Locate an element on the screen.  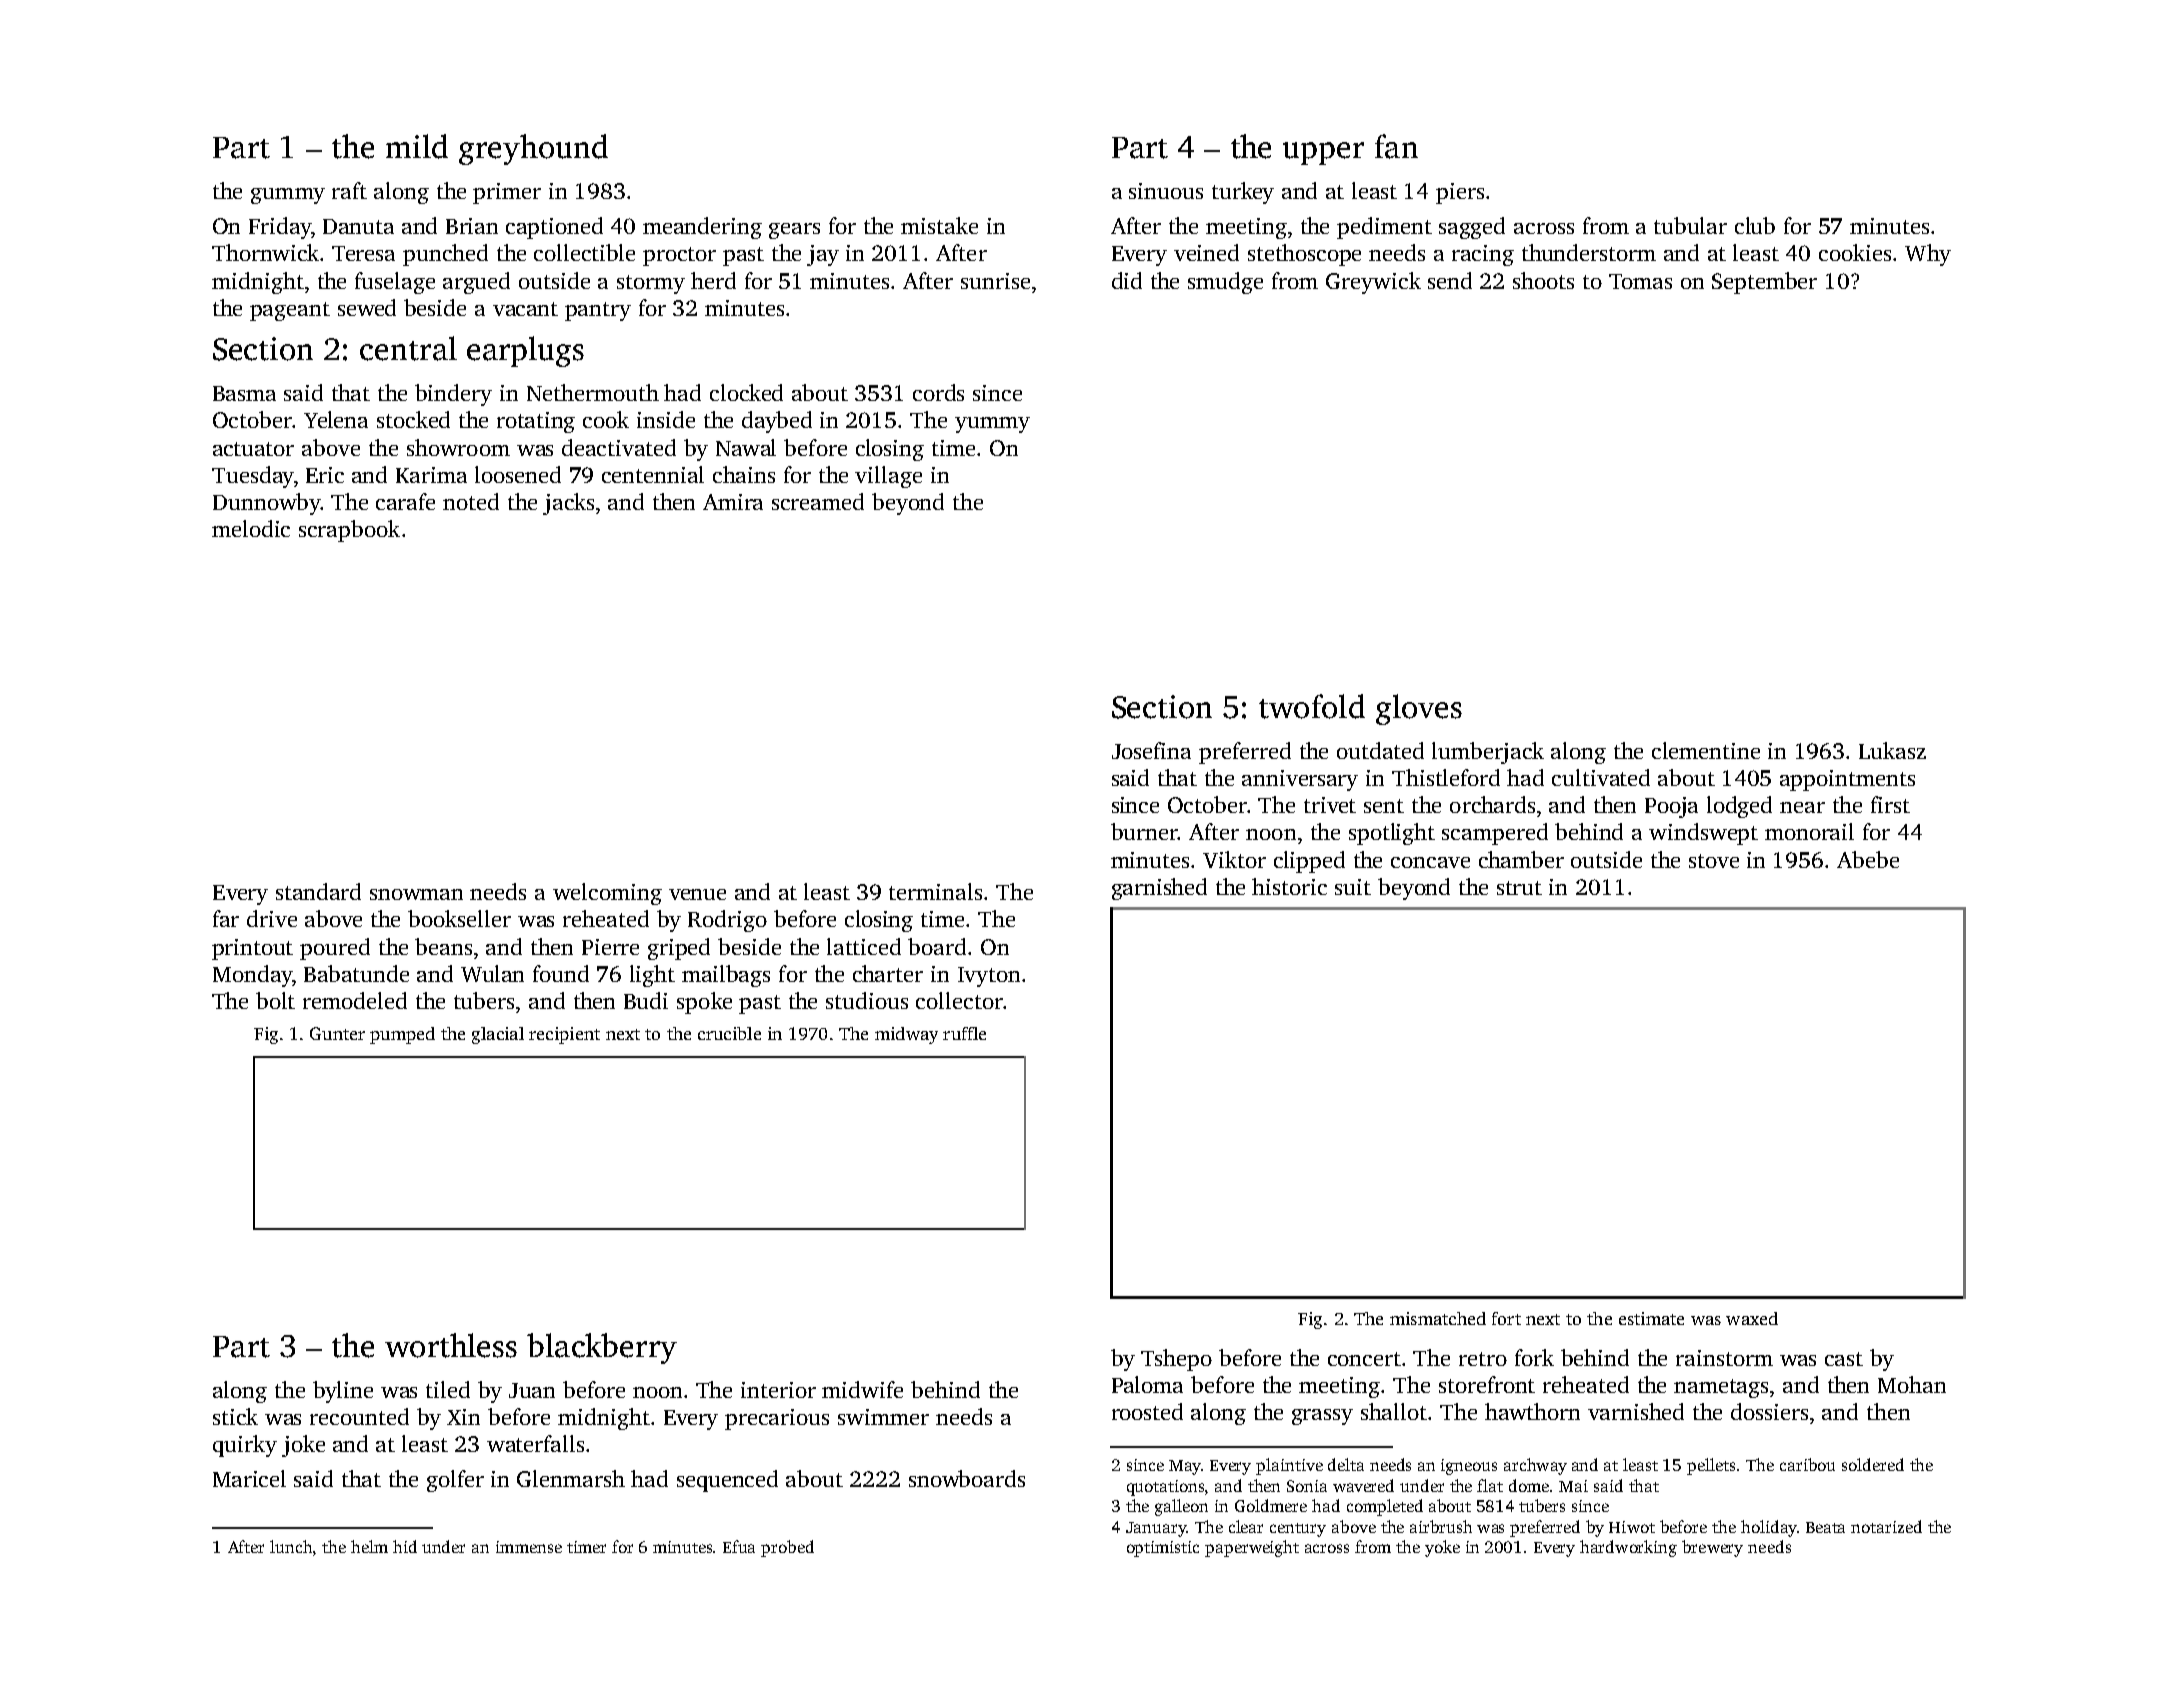
sequenced is located at coordinates (727, 1481).
